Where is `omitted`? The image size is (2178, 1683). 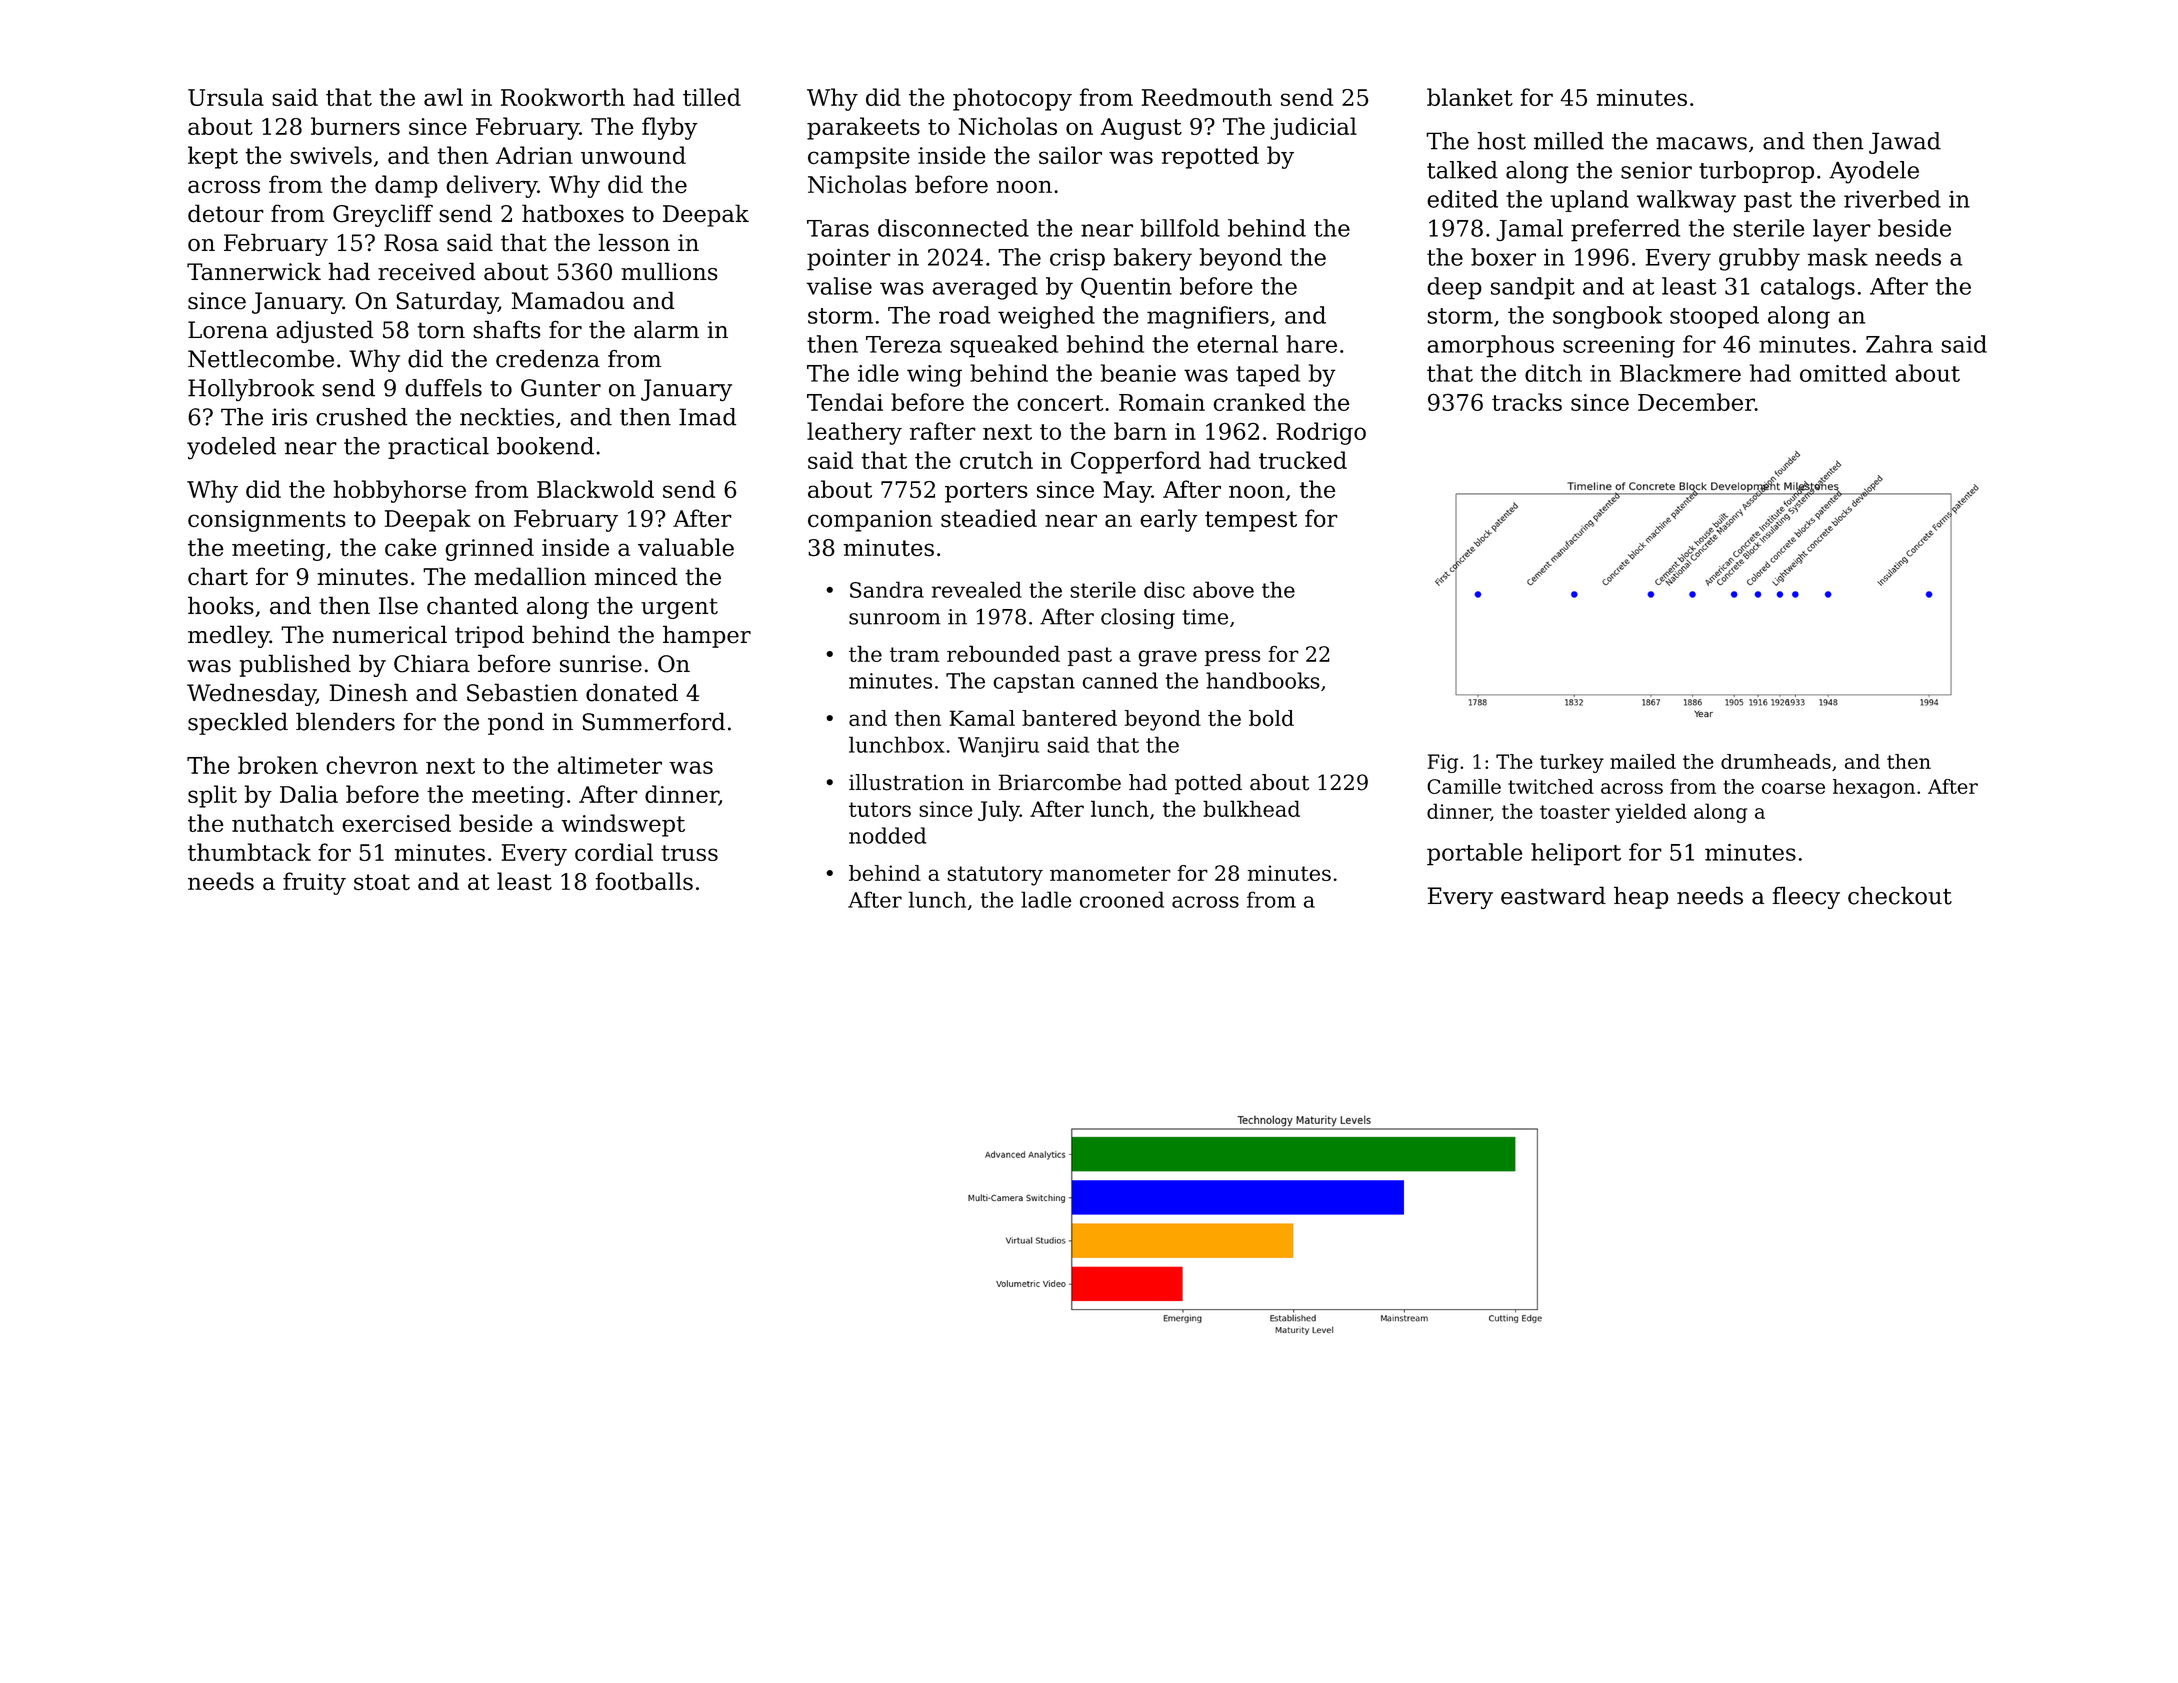 omitted is located at coordinates (1843, 373).
